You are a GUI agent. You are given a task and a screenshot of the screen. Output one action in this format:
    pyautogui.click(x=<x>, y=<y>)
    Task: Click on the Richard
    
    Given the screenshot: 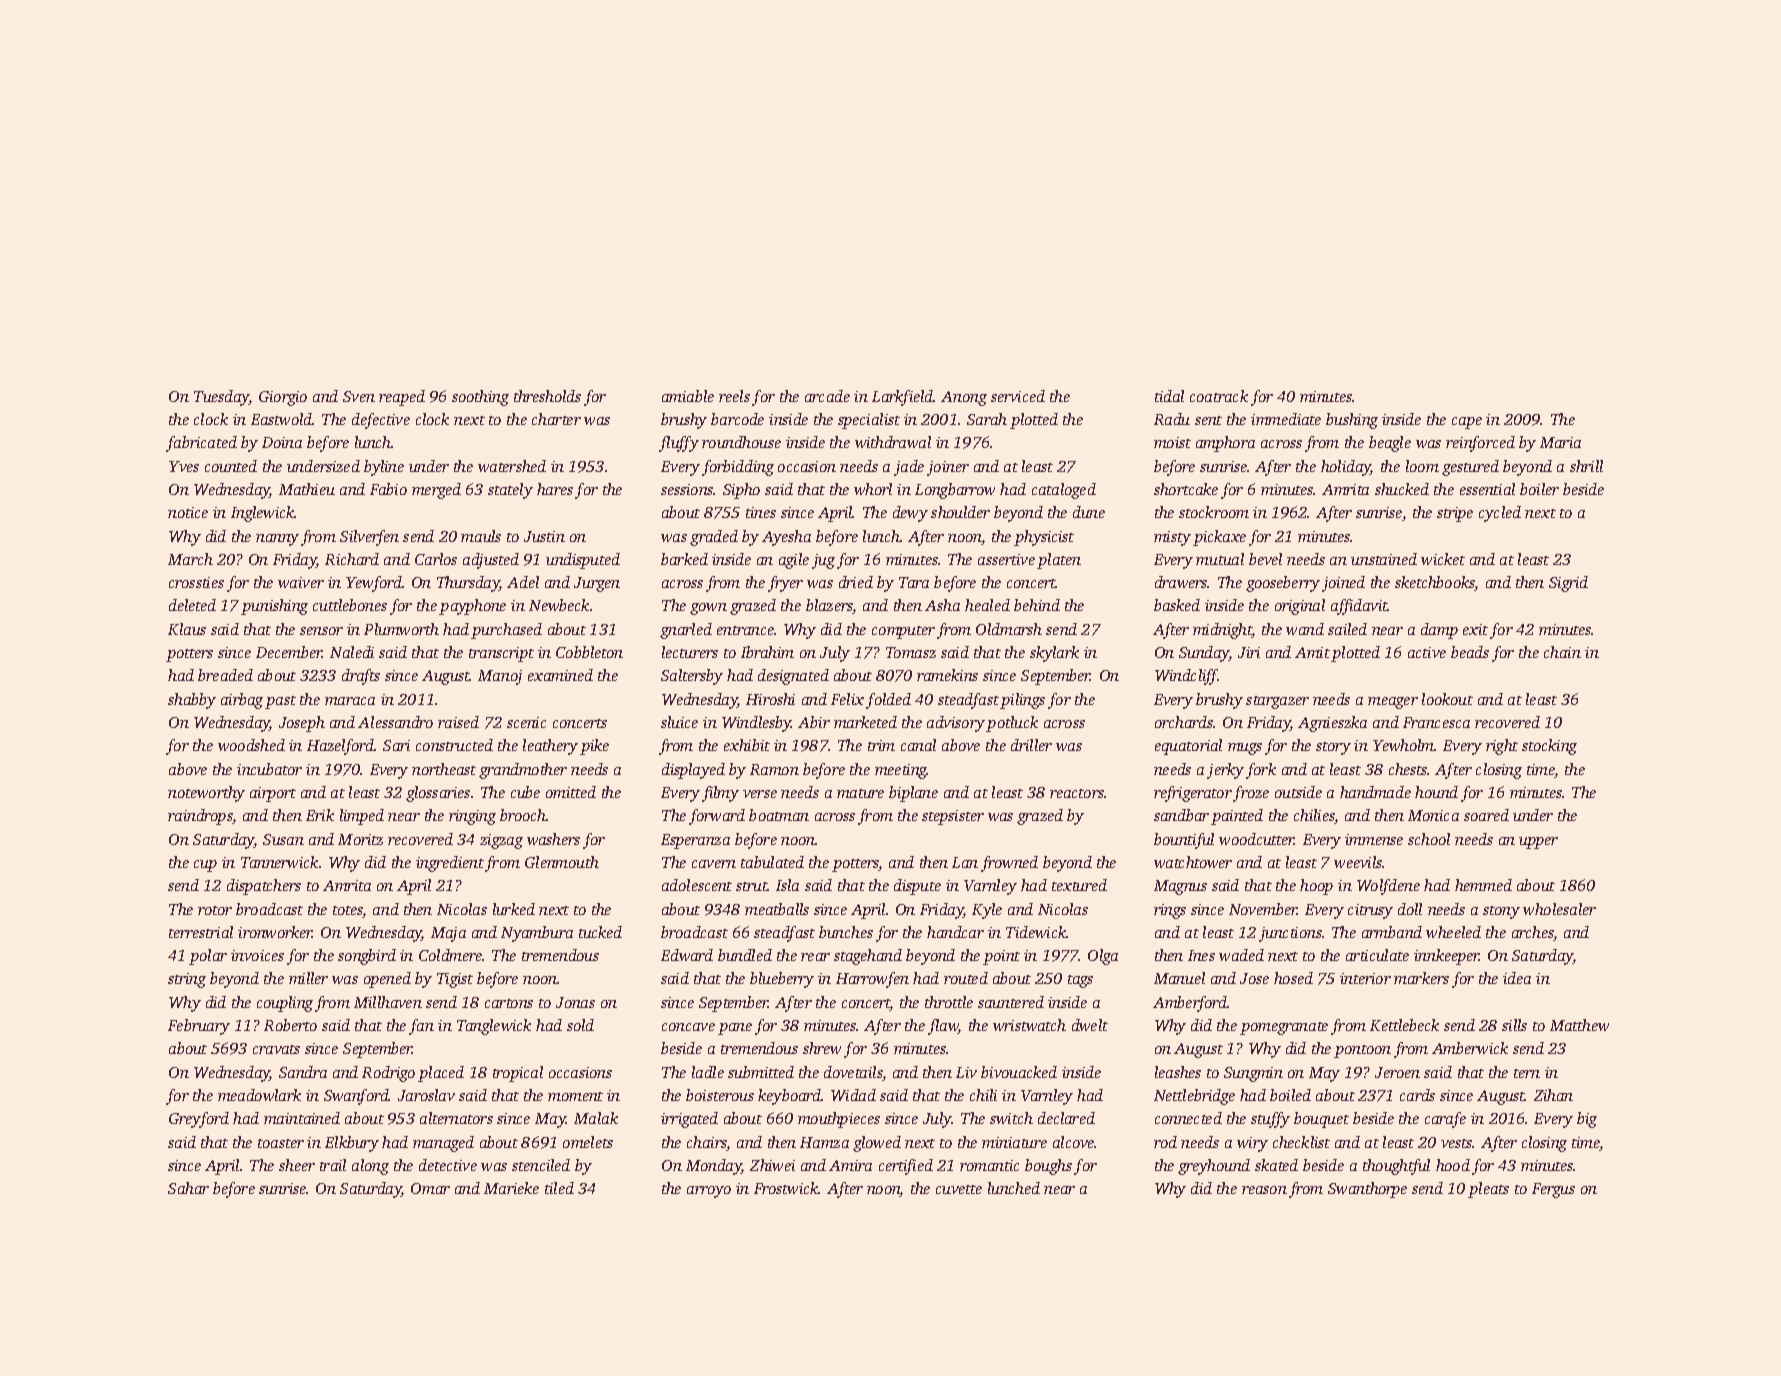 What is the action you would take?
    pyautogui.click(x=352, y=559)
